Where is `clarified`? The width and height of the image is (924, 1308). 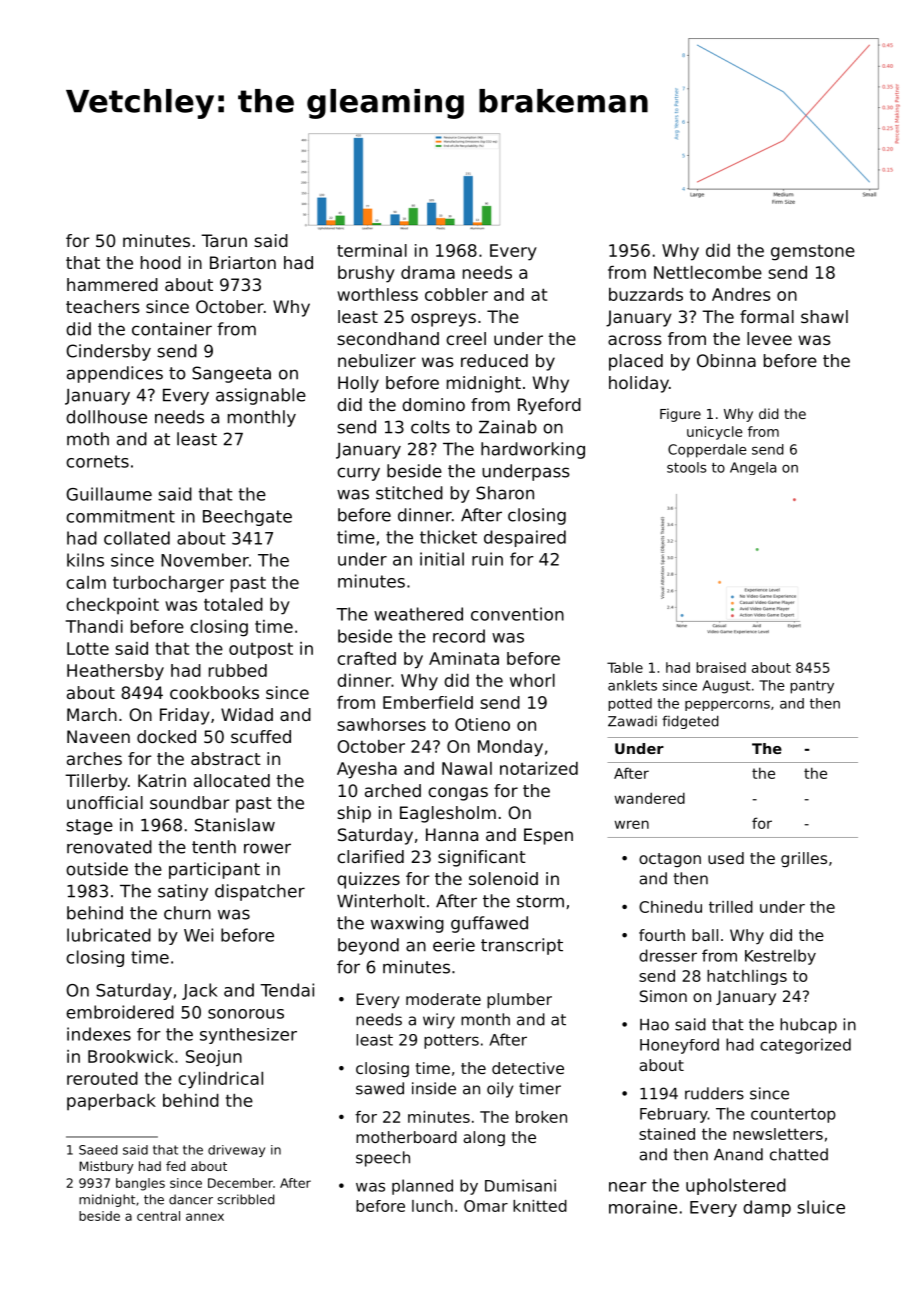 clarified is located at coordinates (370, 856).
